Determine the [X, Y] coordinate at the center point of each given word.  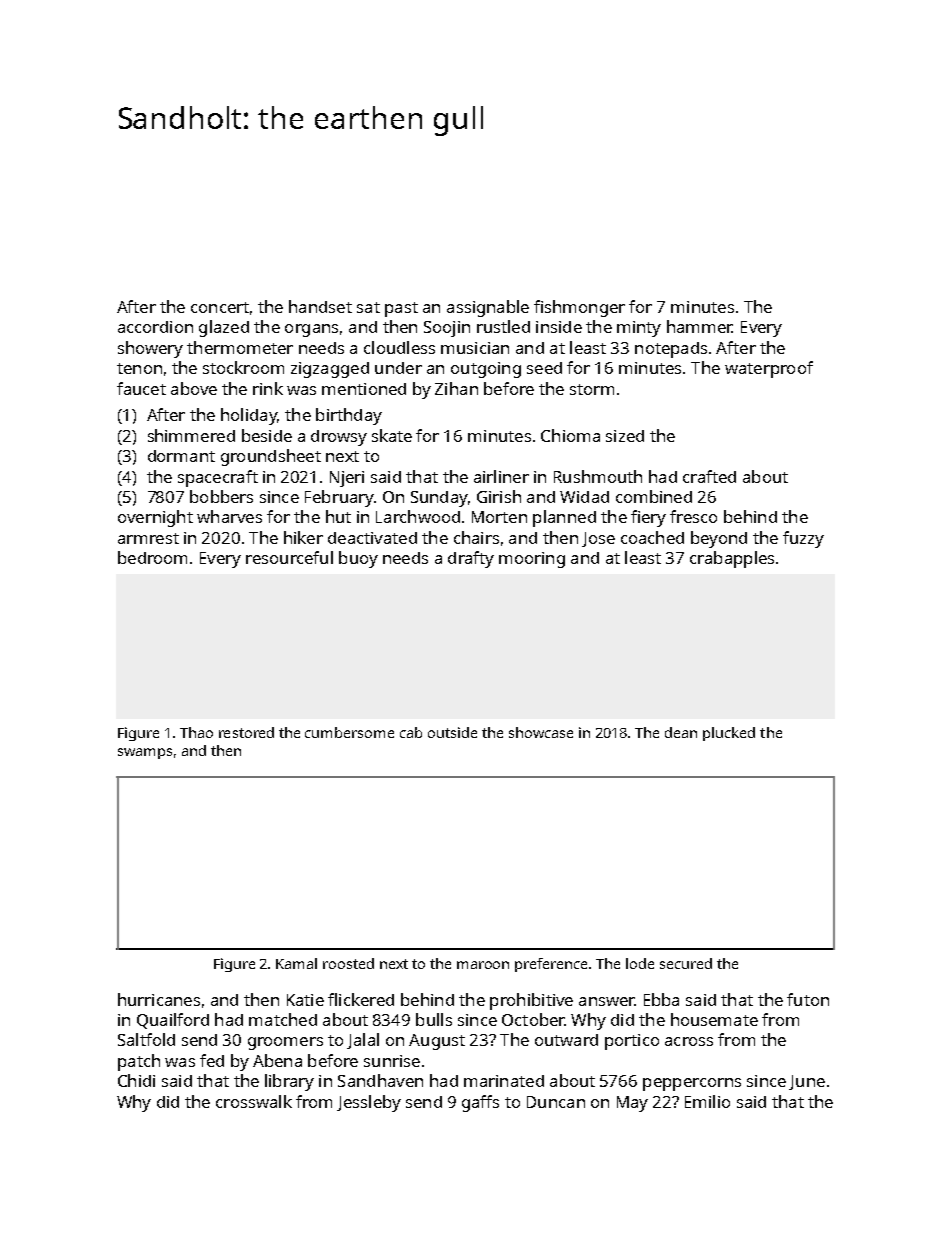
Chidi [136, 1080]
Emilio [707, 1101]
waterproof [769, 369]
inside [559, 327]
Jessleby [369, 1103]
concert [220, 307]
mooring [532, 560]
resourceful [289, 557]
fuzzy [803, 539]
